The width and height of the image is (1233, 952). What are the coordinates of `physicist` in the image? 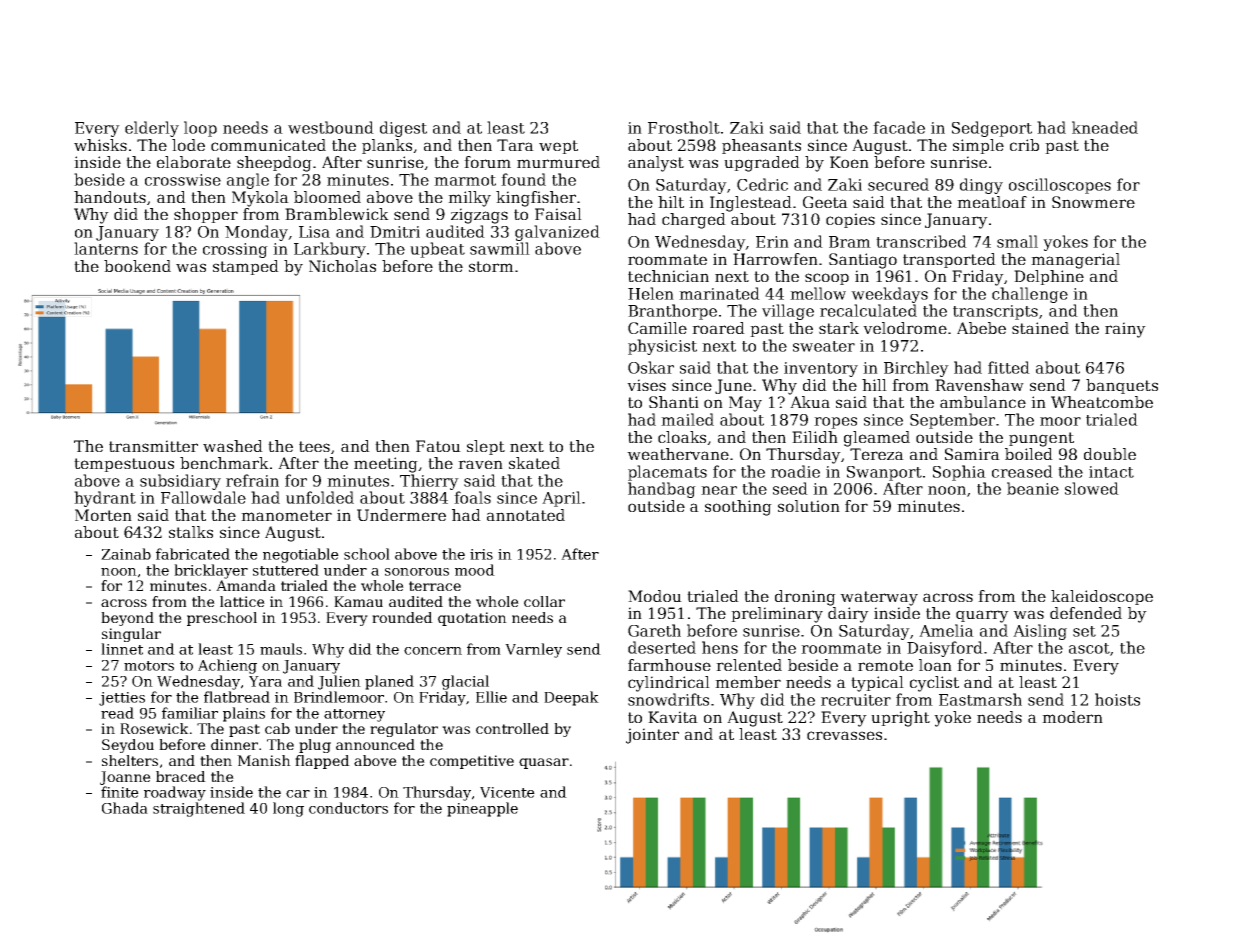 It's located at (662, 347).
